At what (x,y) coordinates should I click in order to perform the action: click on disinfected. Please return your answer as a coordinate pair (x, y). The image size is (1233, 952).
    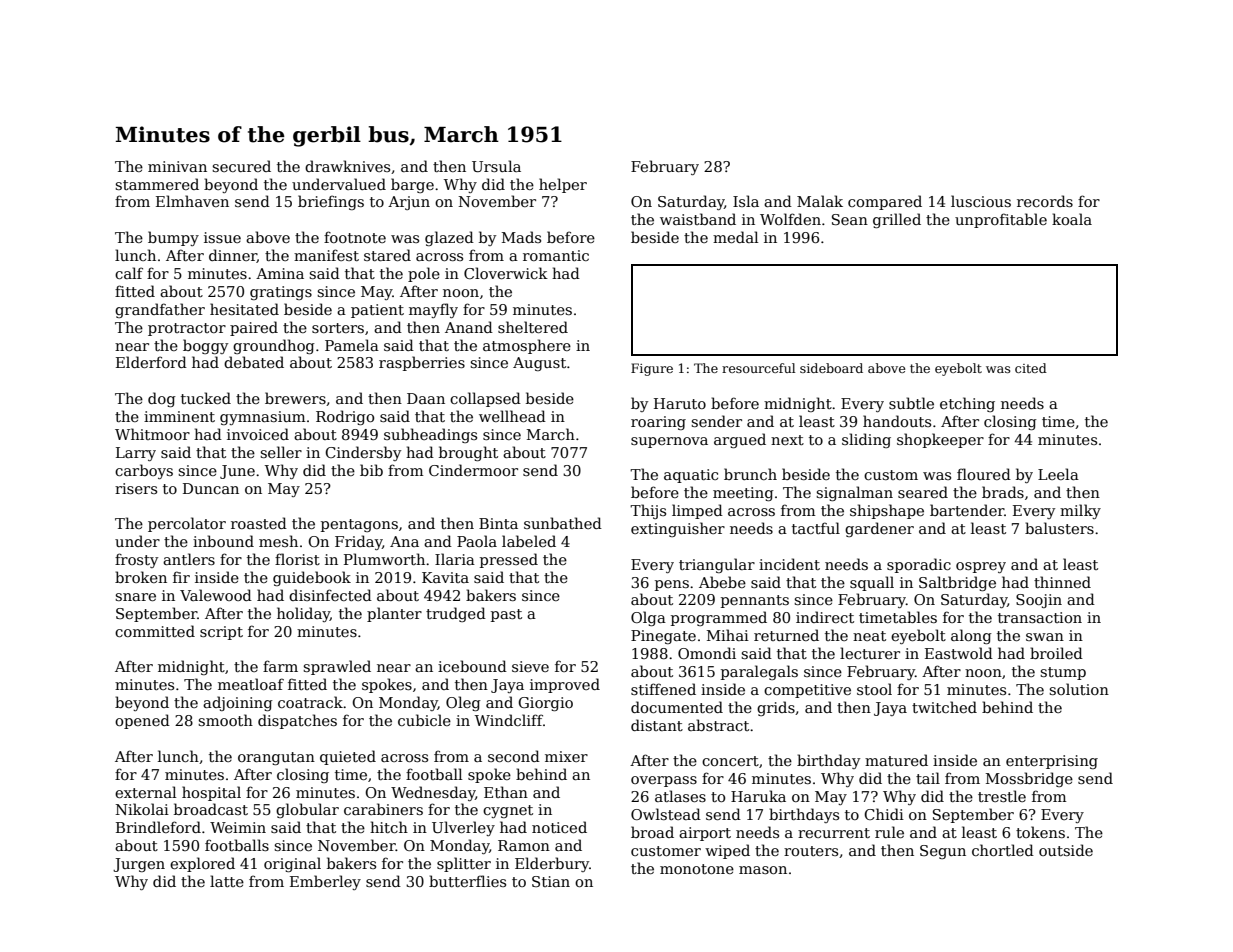
    Looking at the image, I should click on (330, 595).
